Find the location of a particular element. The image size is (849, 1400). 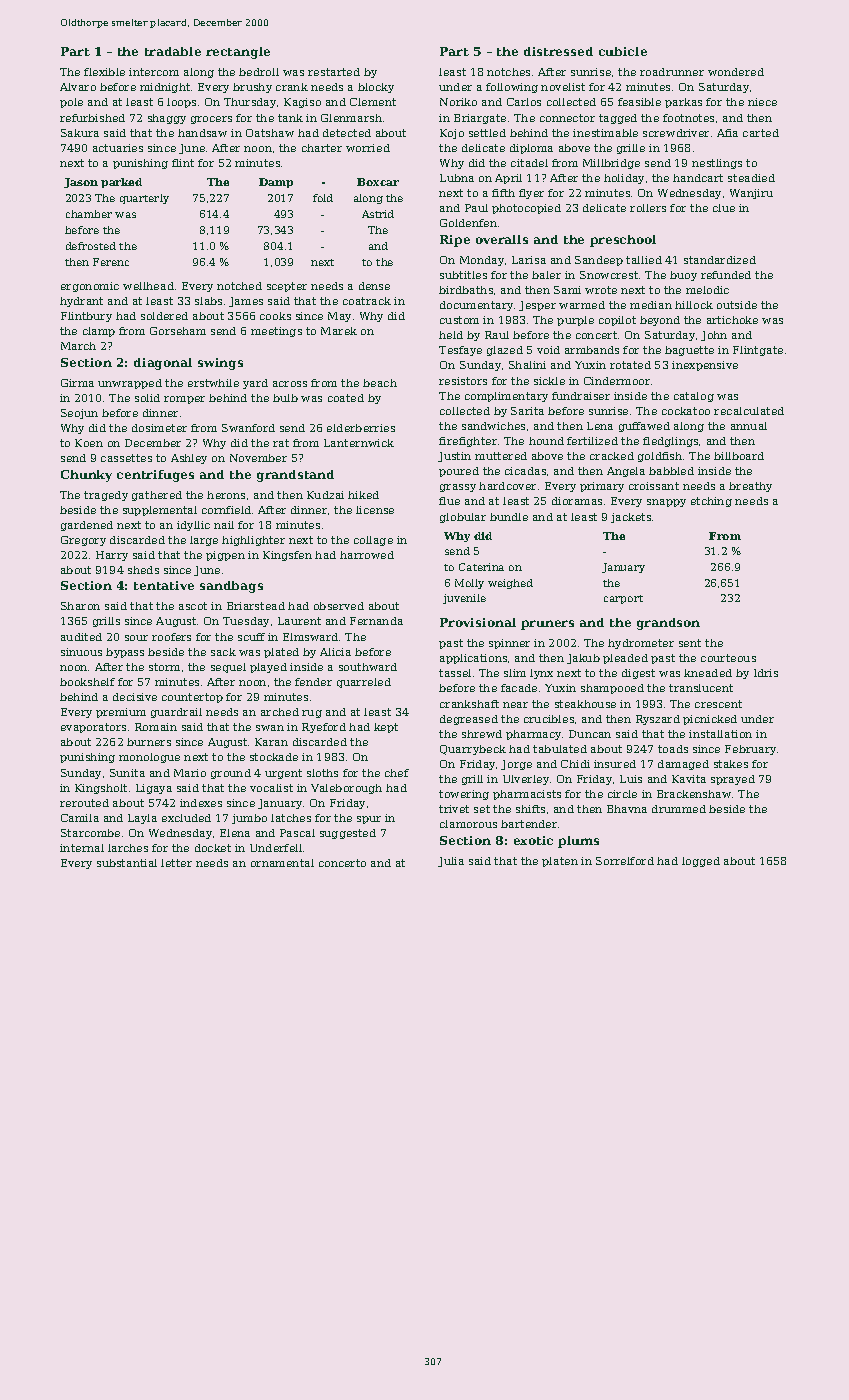

artichoke is located at coordinates (732, 320).
